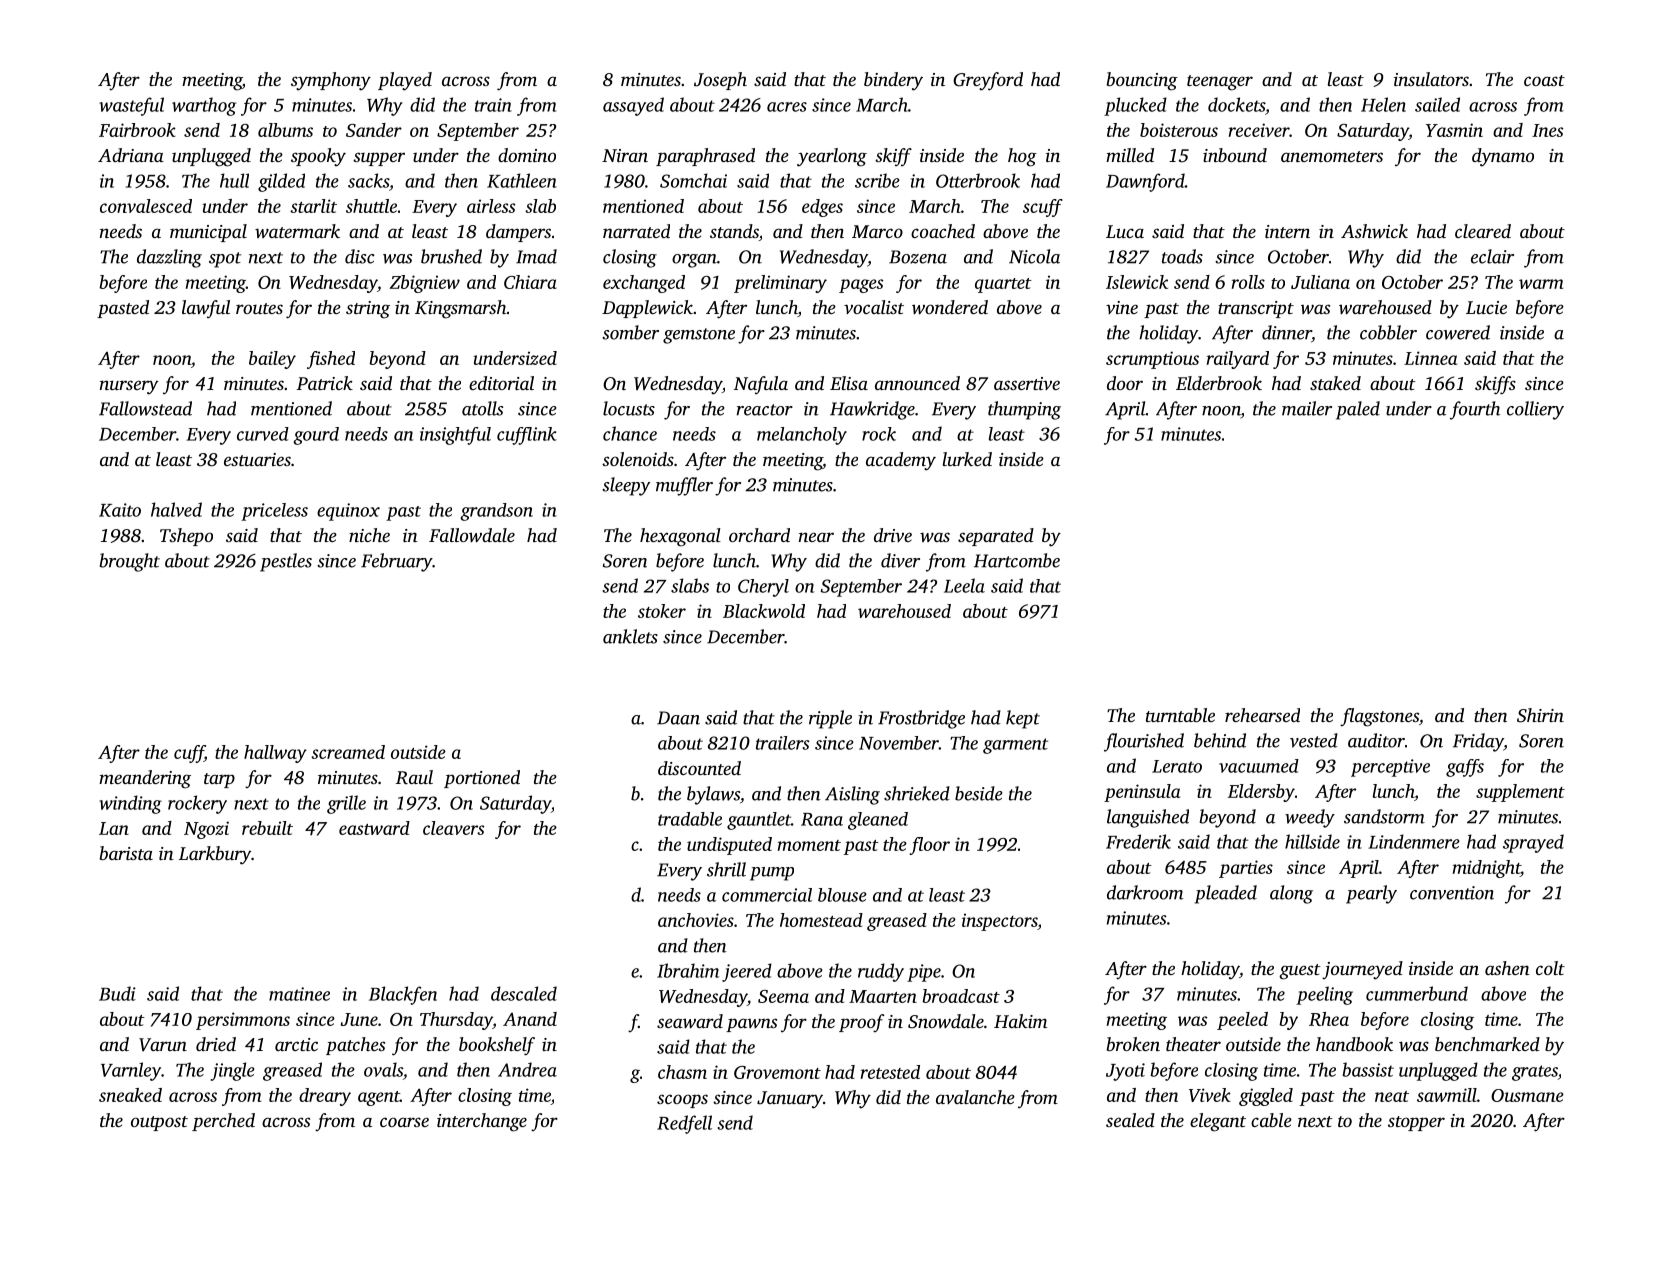 The width and height of the screenshot is (1663, 1285). Describe the element at coordinates (1550, 968) in the screenshot. I see `colt` at that location.
